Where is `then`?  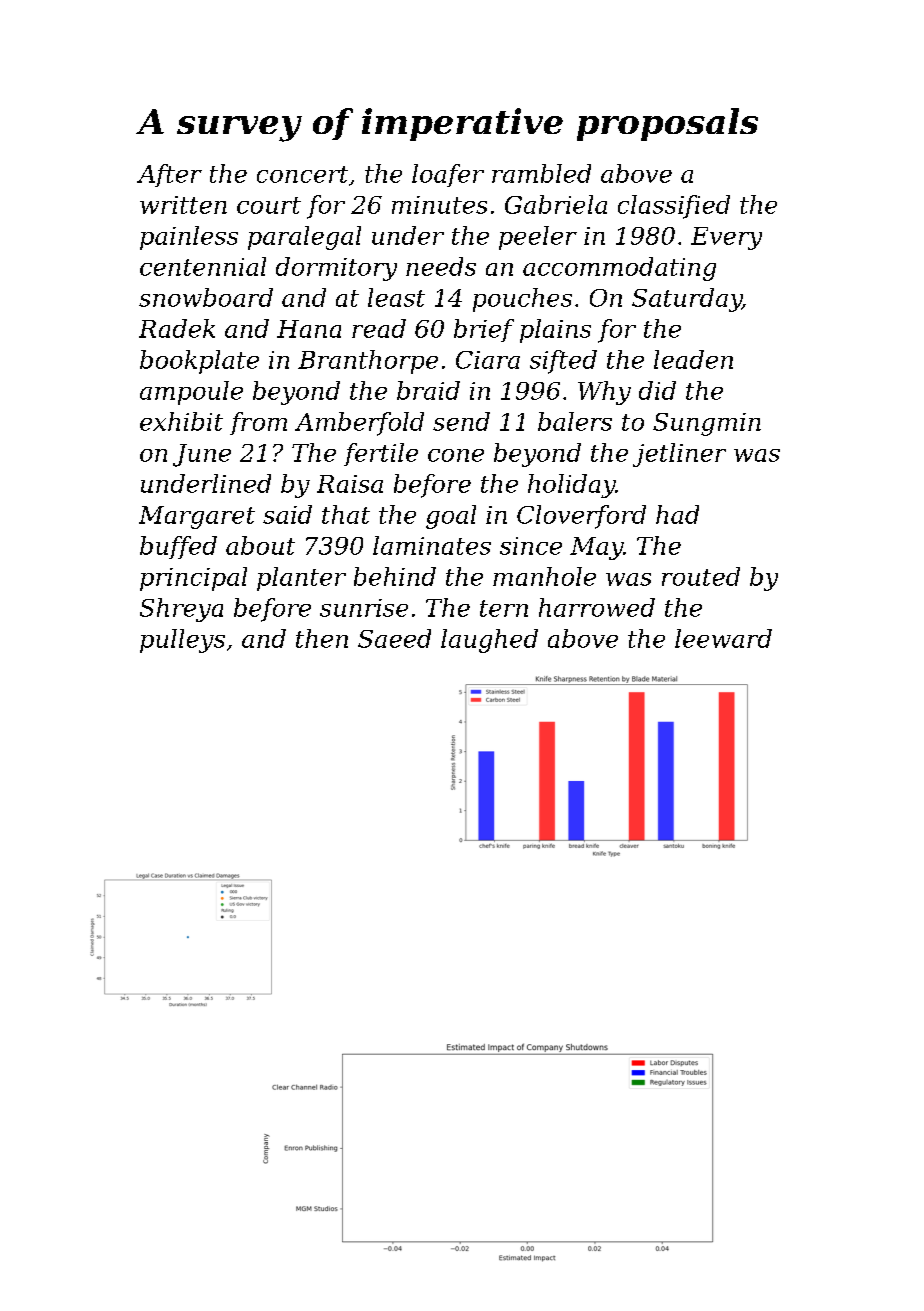 then is located at coordinates (322, 638).
